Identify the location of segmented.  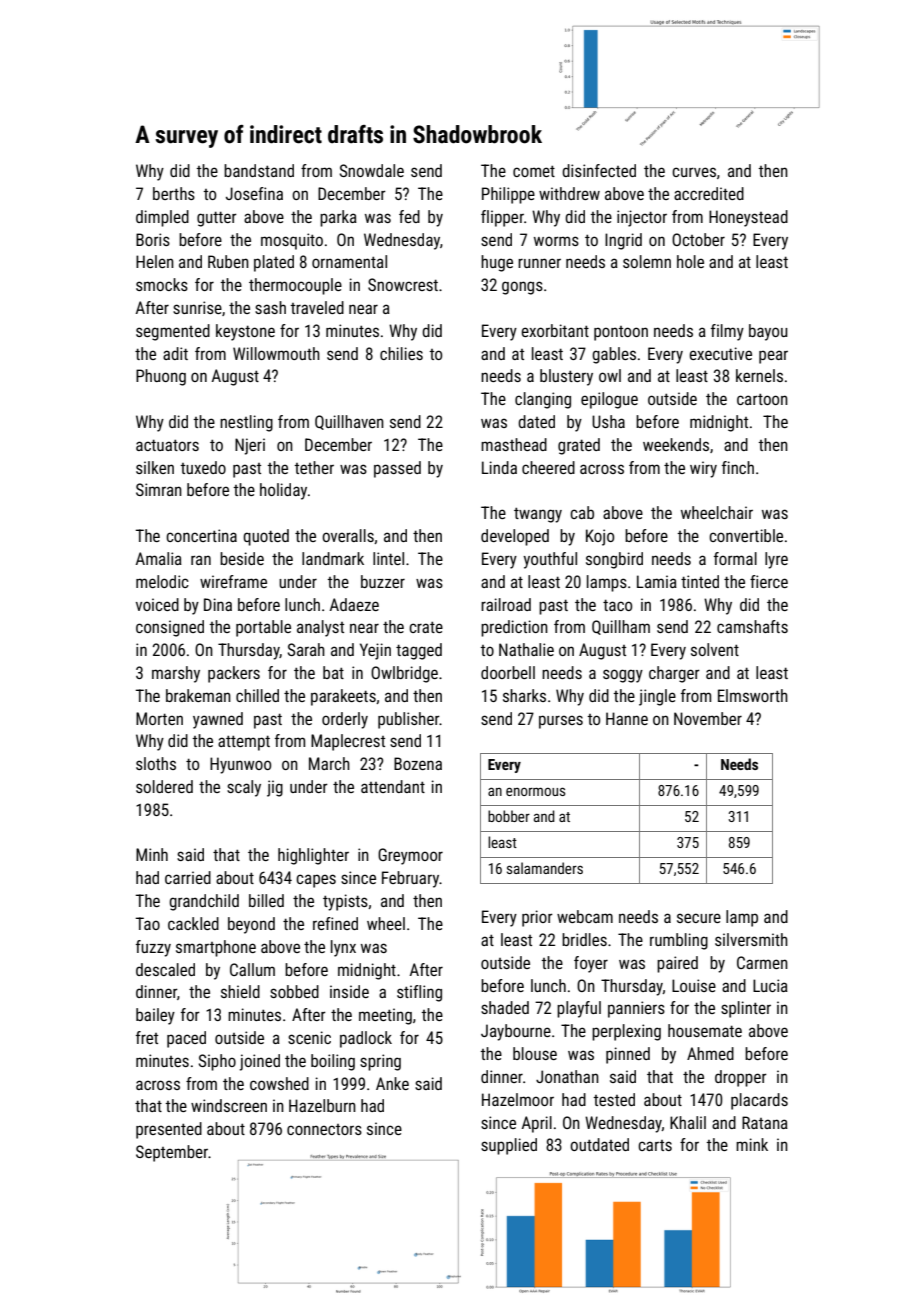
(173, 332).
